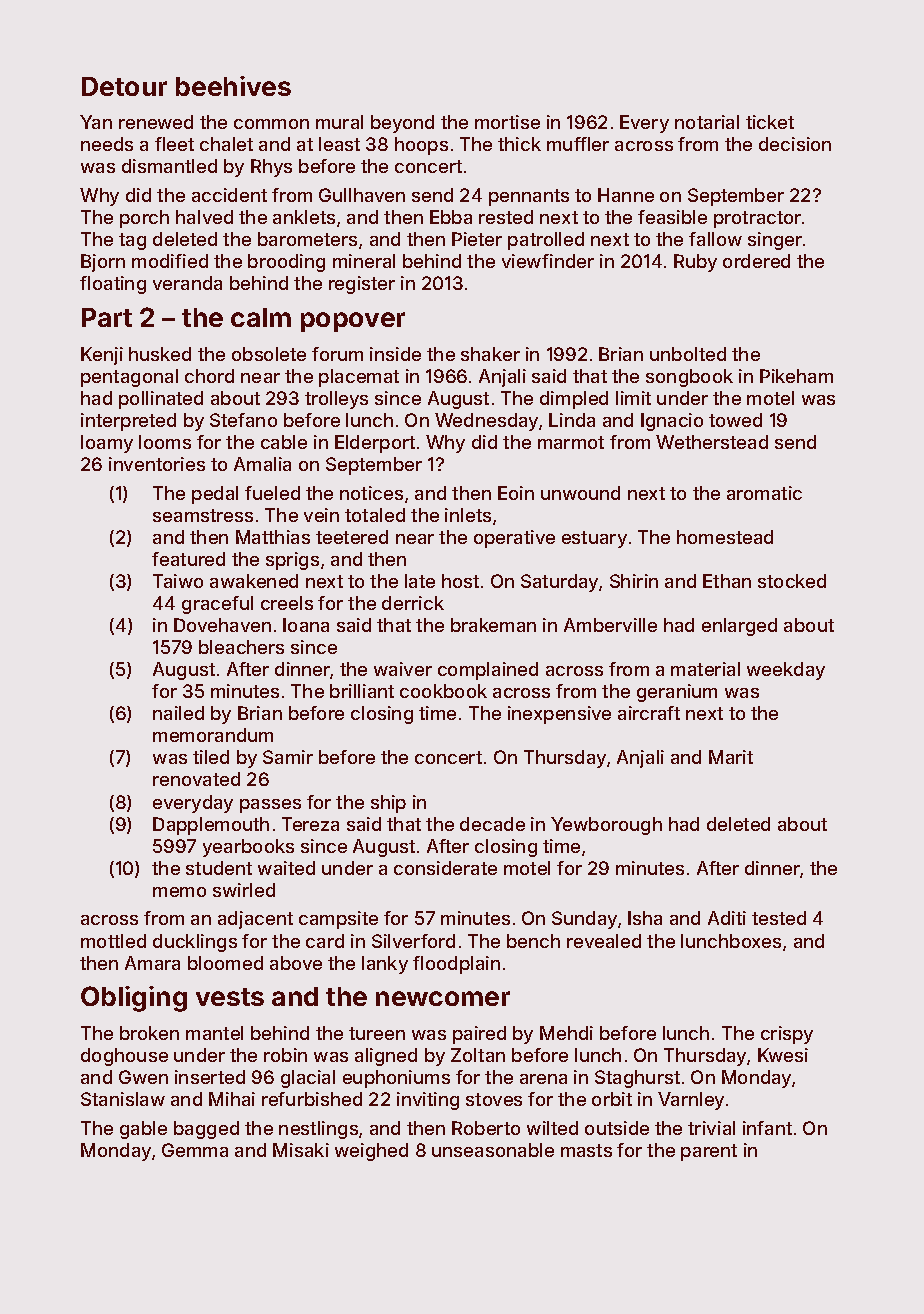 This screenshot has width=924, height=1314. I want to click on nestlings, so click(318, 1130).
